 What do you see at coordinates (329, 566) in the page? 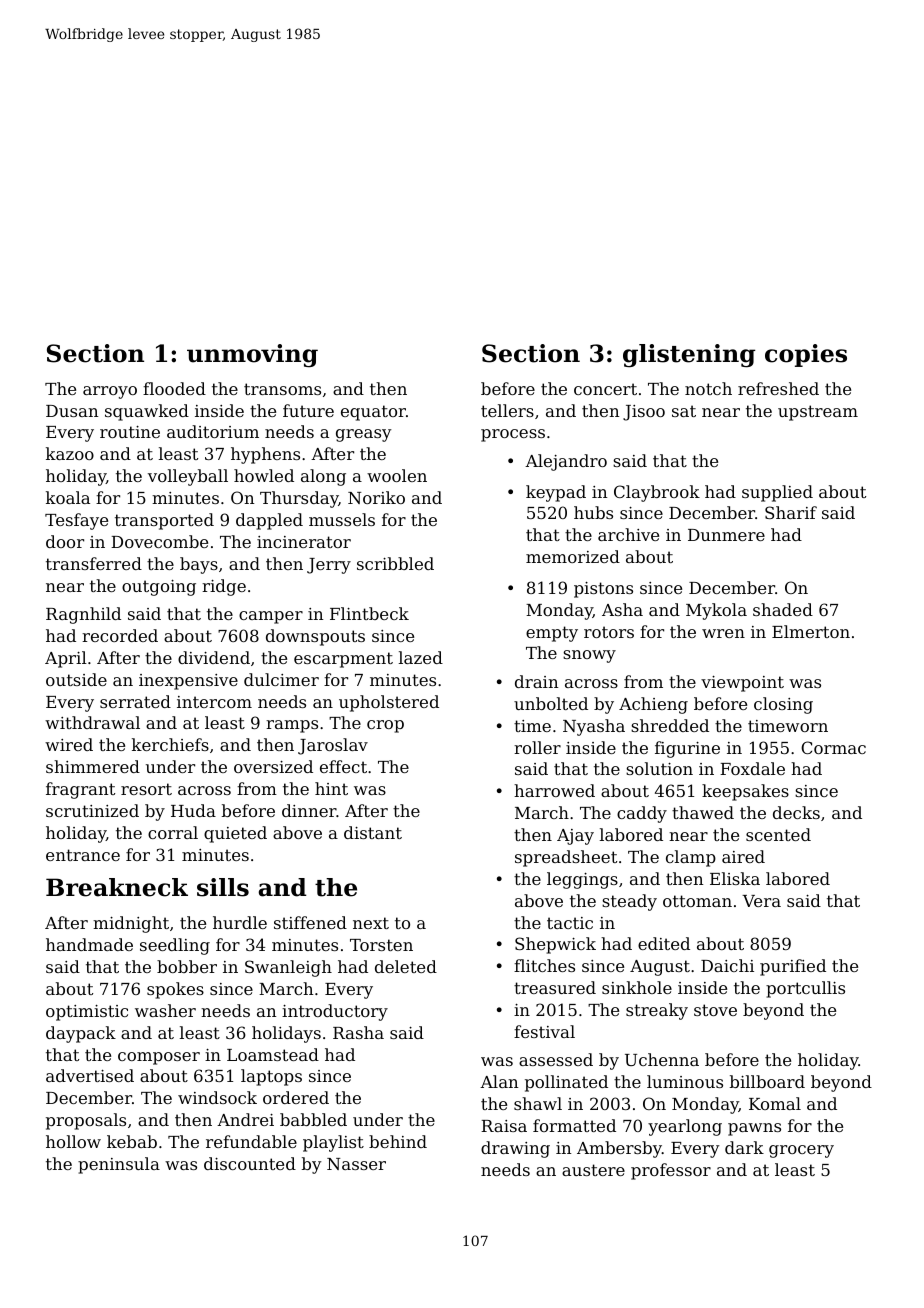
I see `Jerry` at bounding box center [329, 566].
